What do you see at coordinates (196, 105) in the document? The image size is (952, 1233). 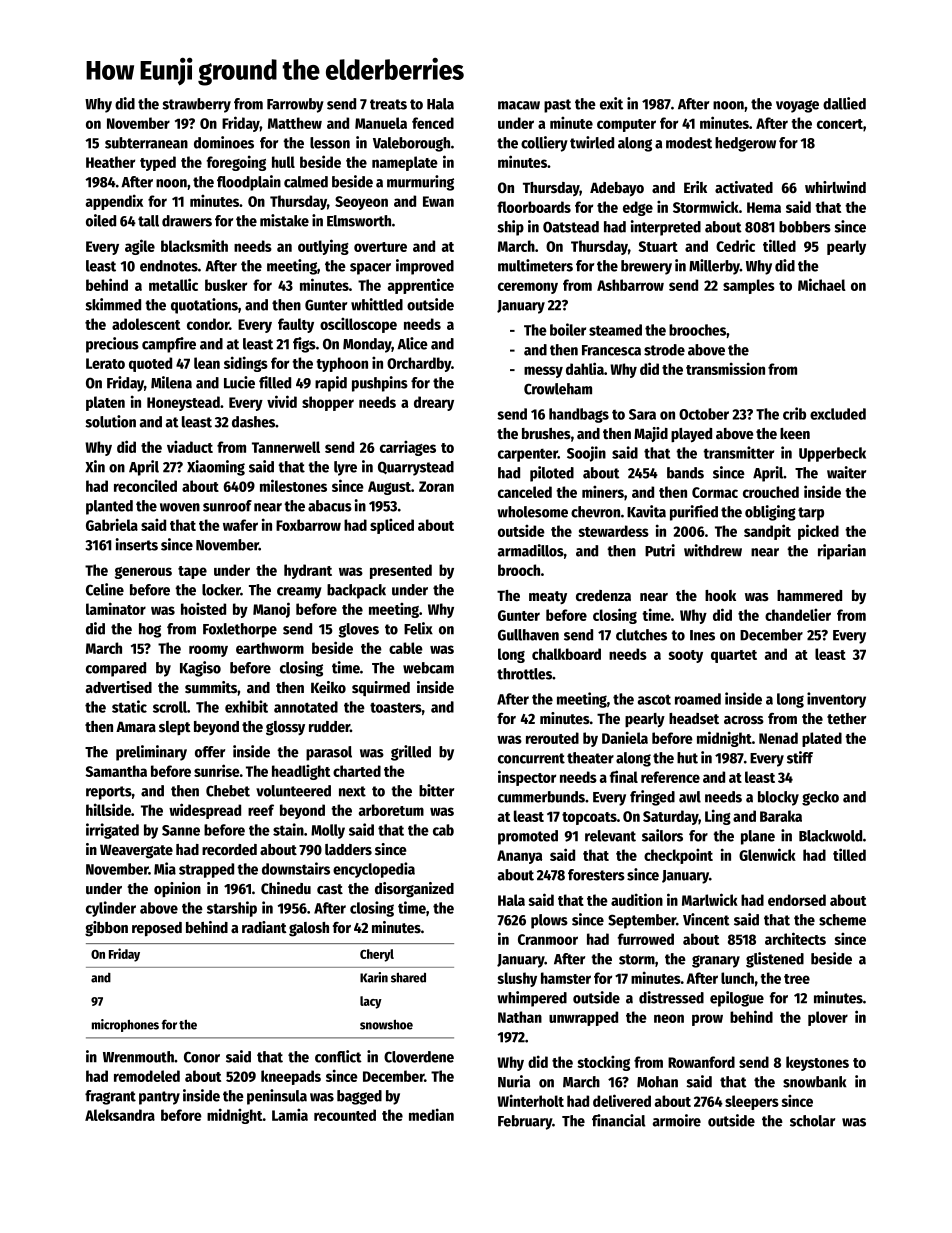 I see `strawberry` at bounding box center [196, 105].
